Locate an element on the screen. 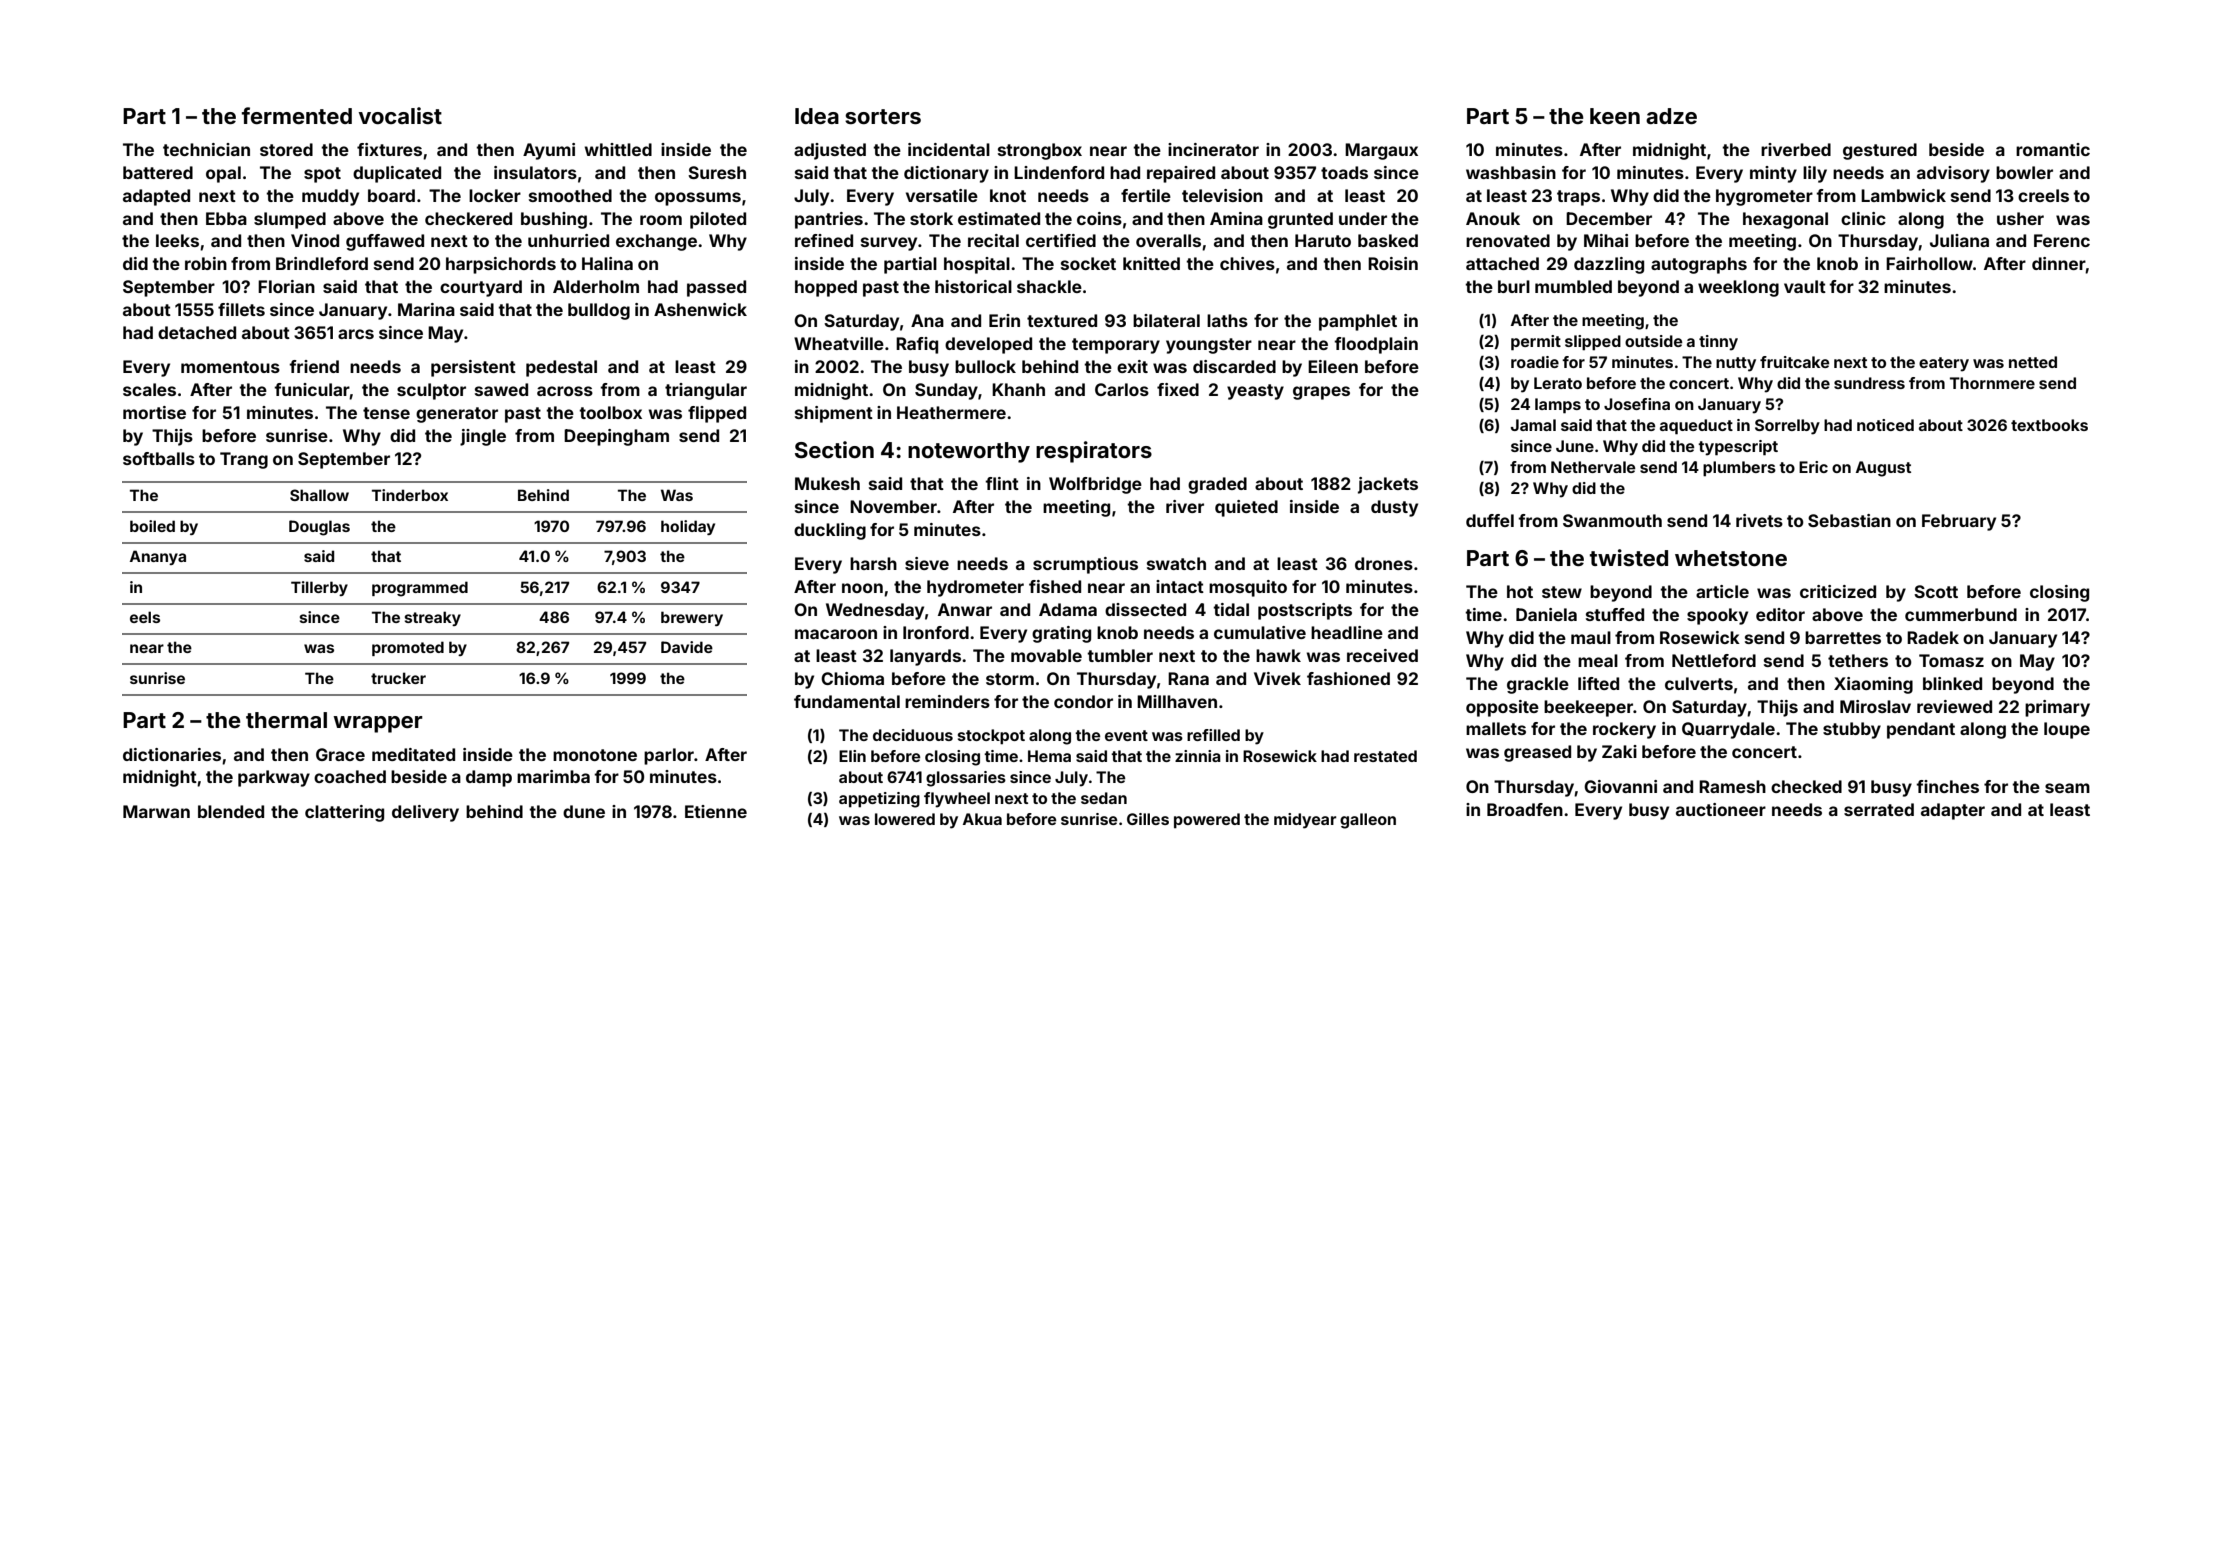  Scott is located at coordinates (1936, 591).
